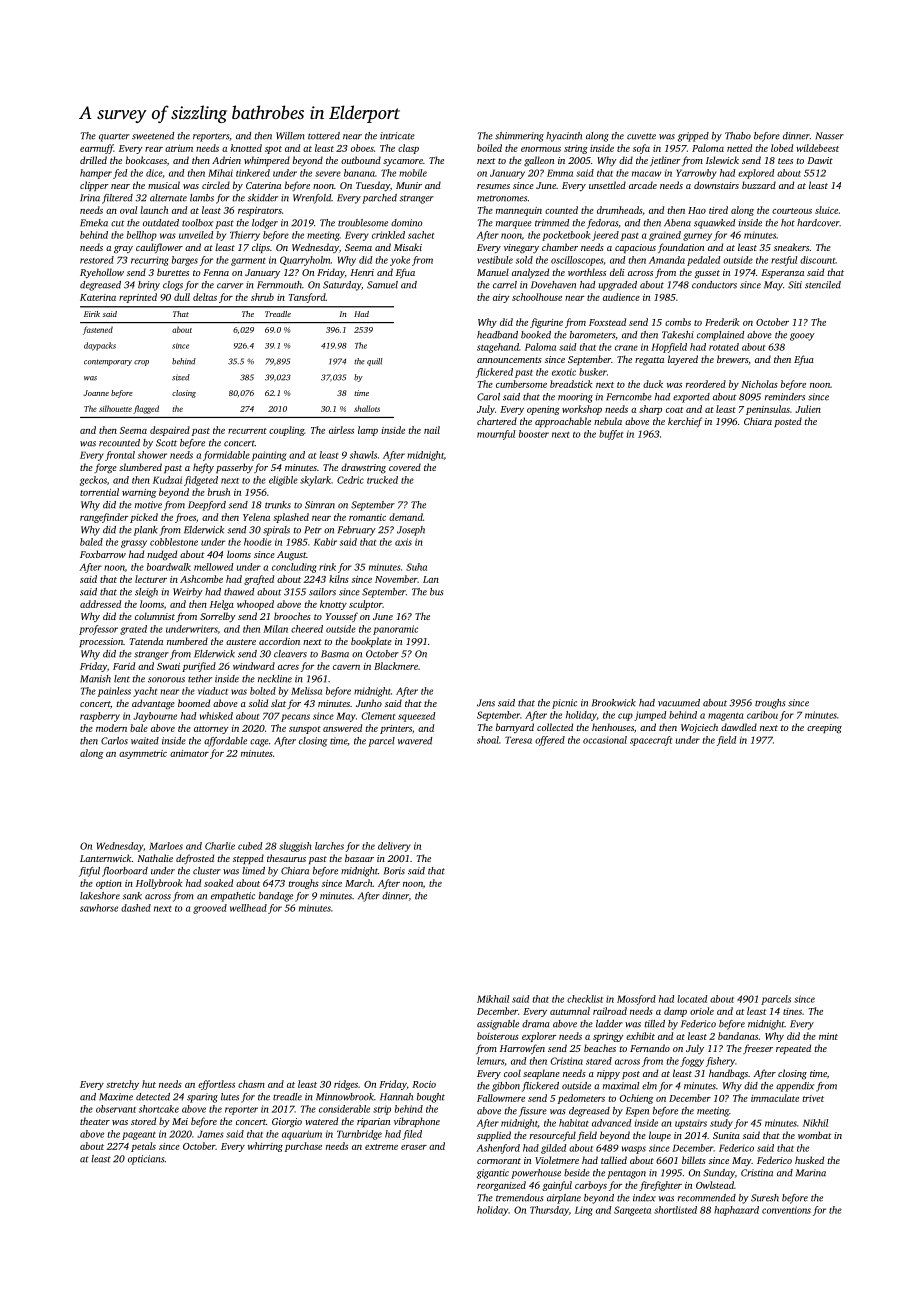 The image size is (924, 1308). What do you see at coordinates (762, 715) in the screenshot?
I see `caribou` at bounding box center [762, 715].
